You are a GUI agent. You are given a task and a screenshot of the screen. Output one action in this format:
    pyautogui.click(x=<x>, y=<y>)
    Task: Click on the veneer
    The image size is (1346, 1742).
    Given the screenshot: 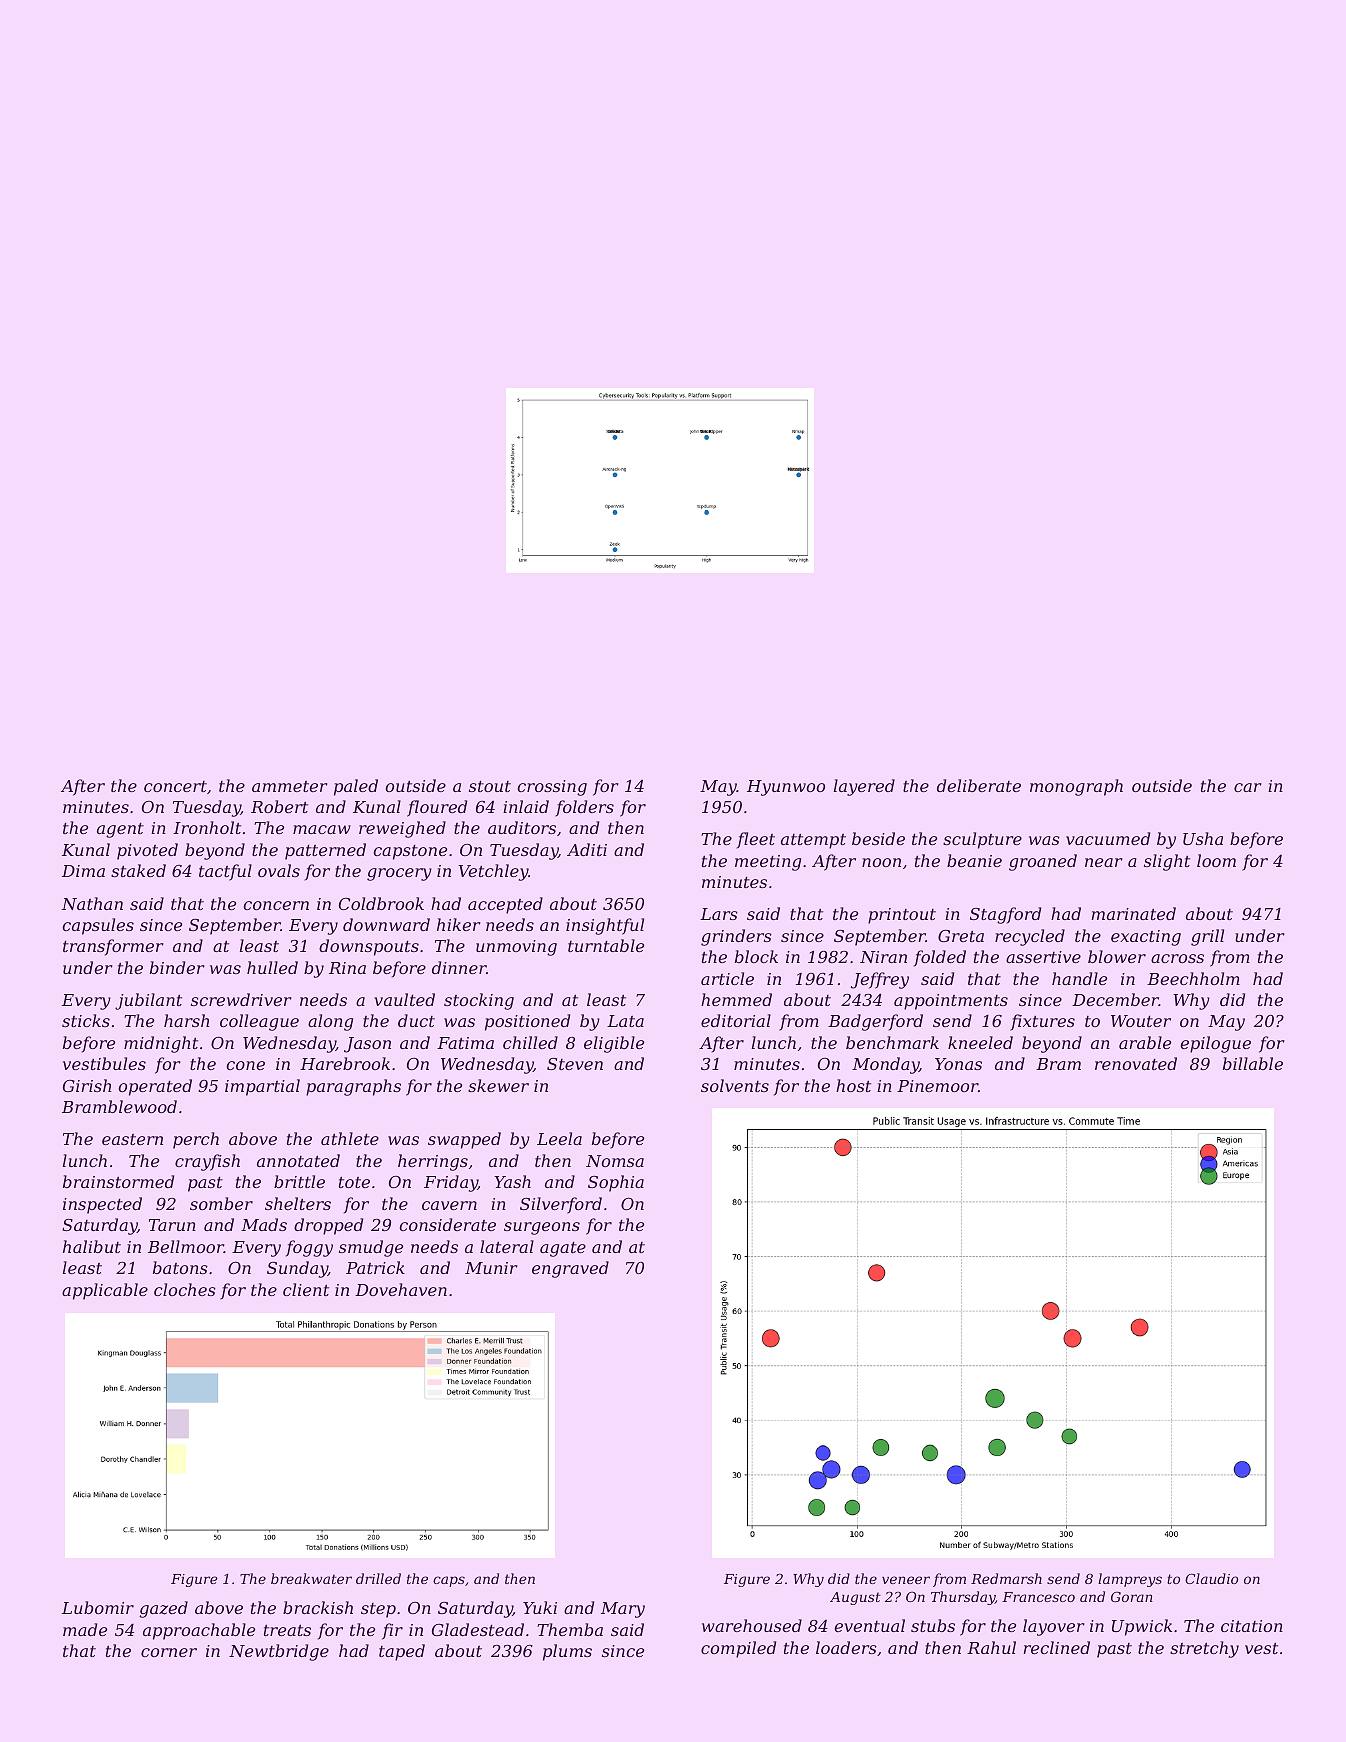 What is the action you would take?
    pyautogui.click(x=906, y=1580)
